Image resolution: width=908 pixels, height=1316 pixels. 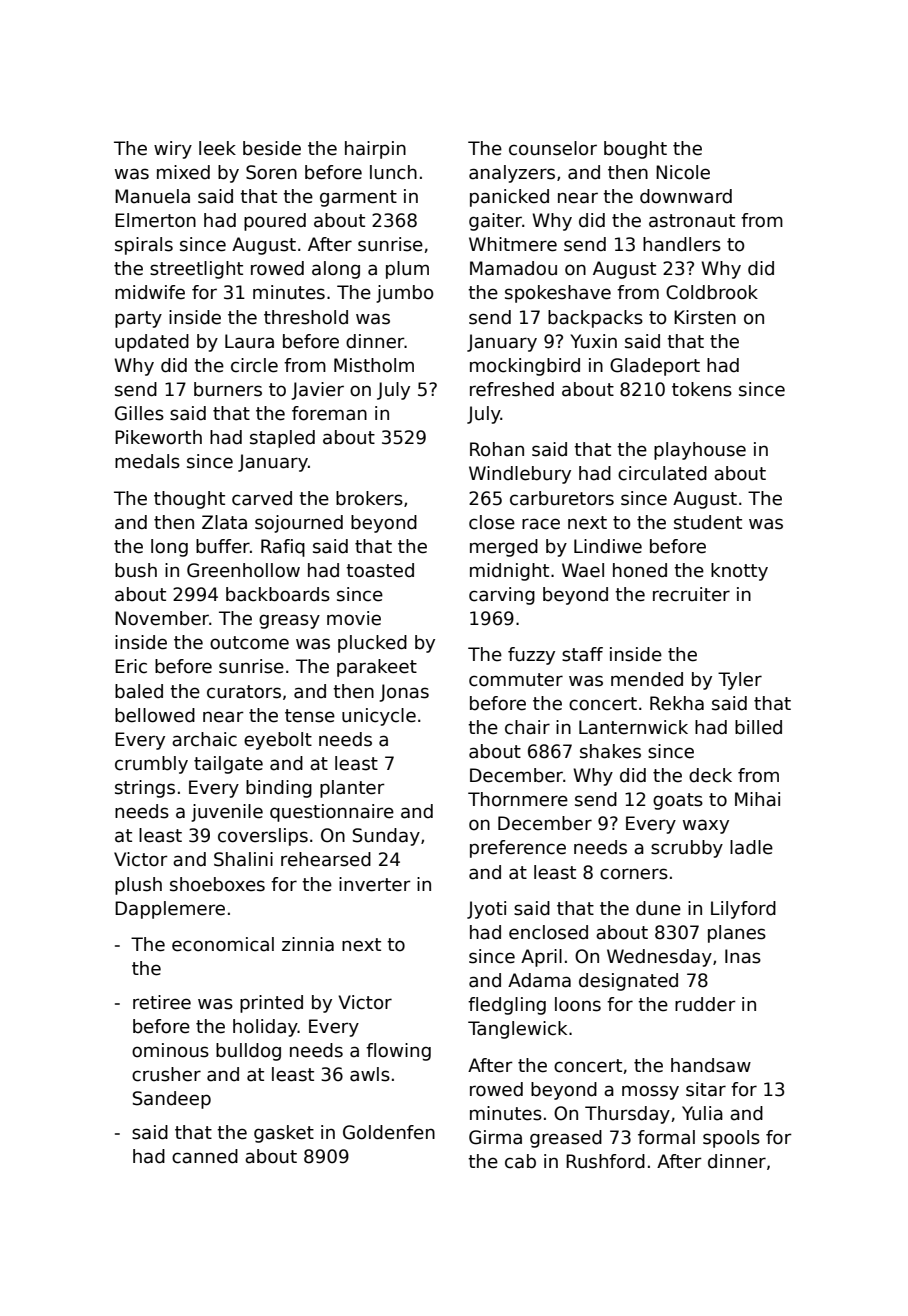 What do you see at coordinates (138, 886) in the screenshot?
I see `plush` at bounding box center [138, 886].
